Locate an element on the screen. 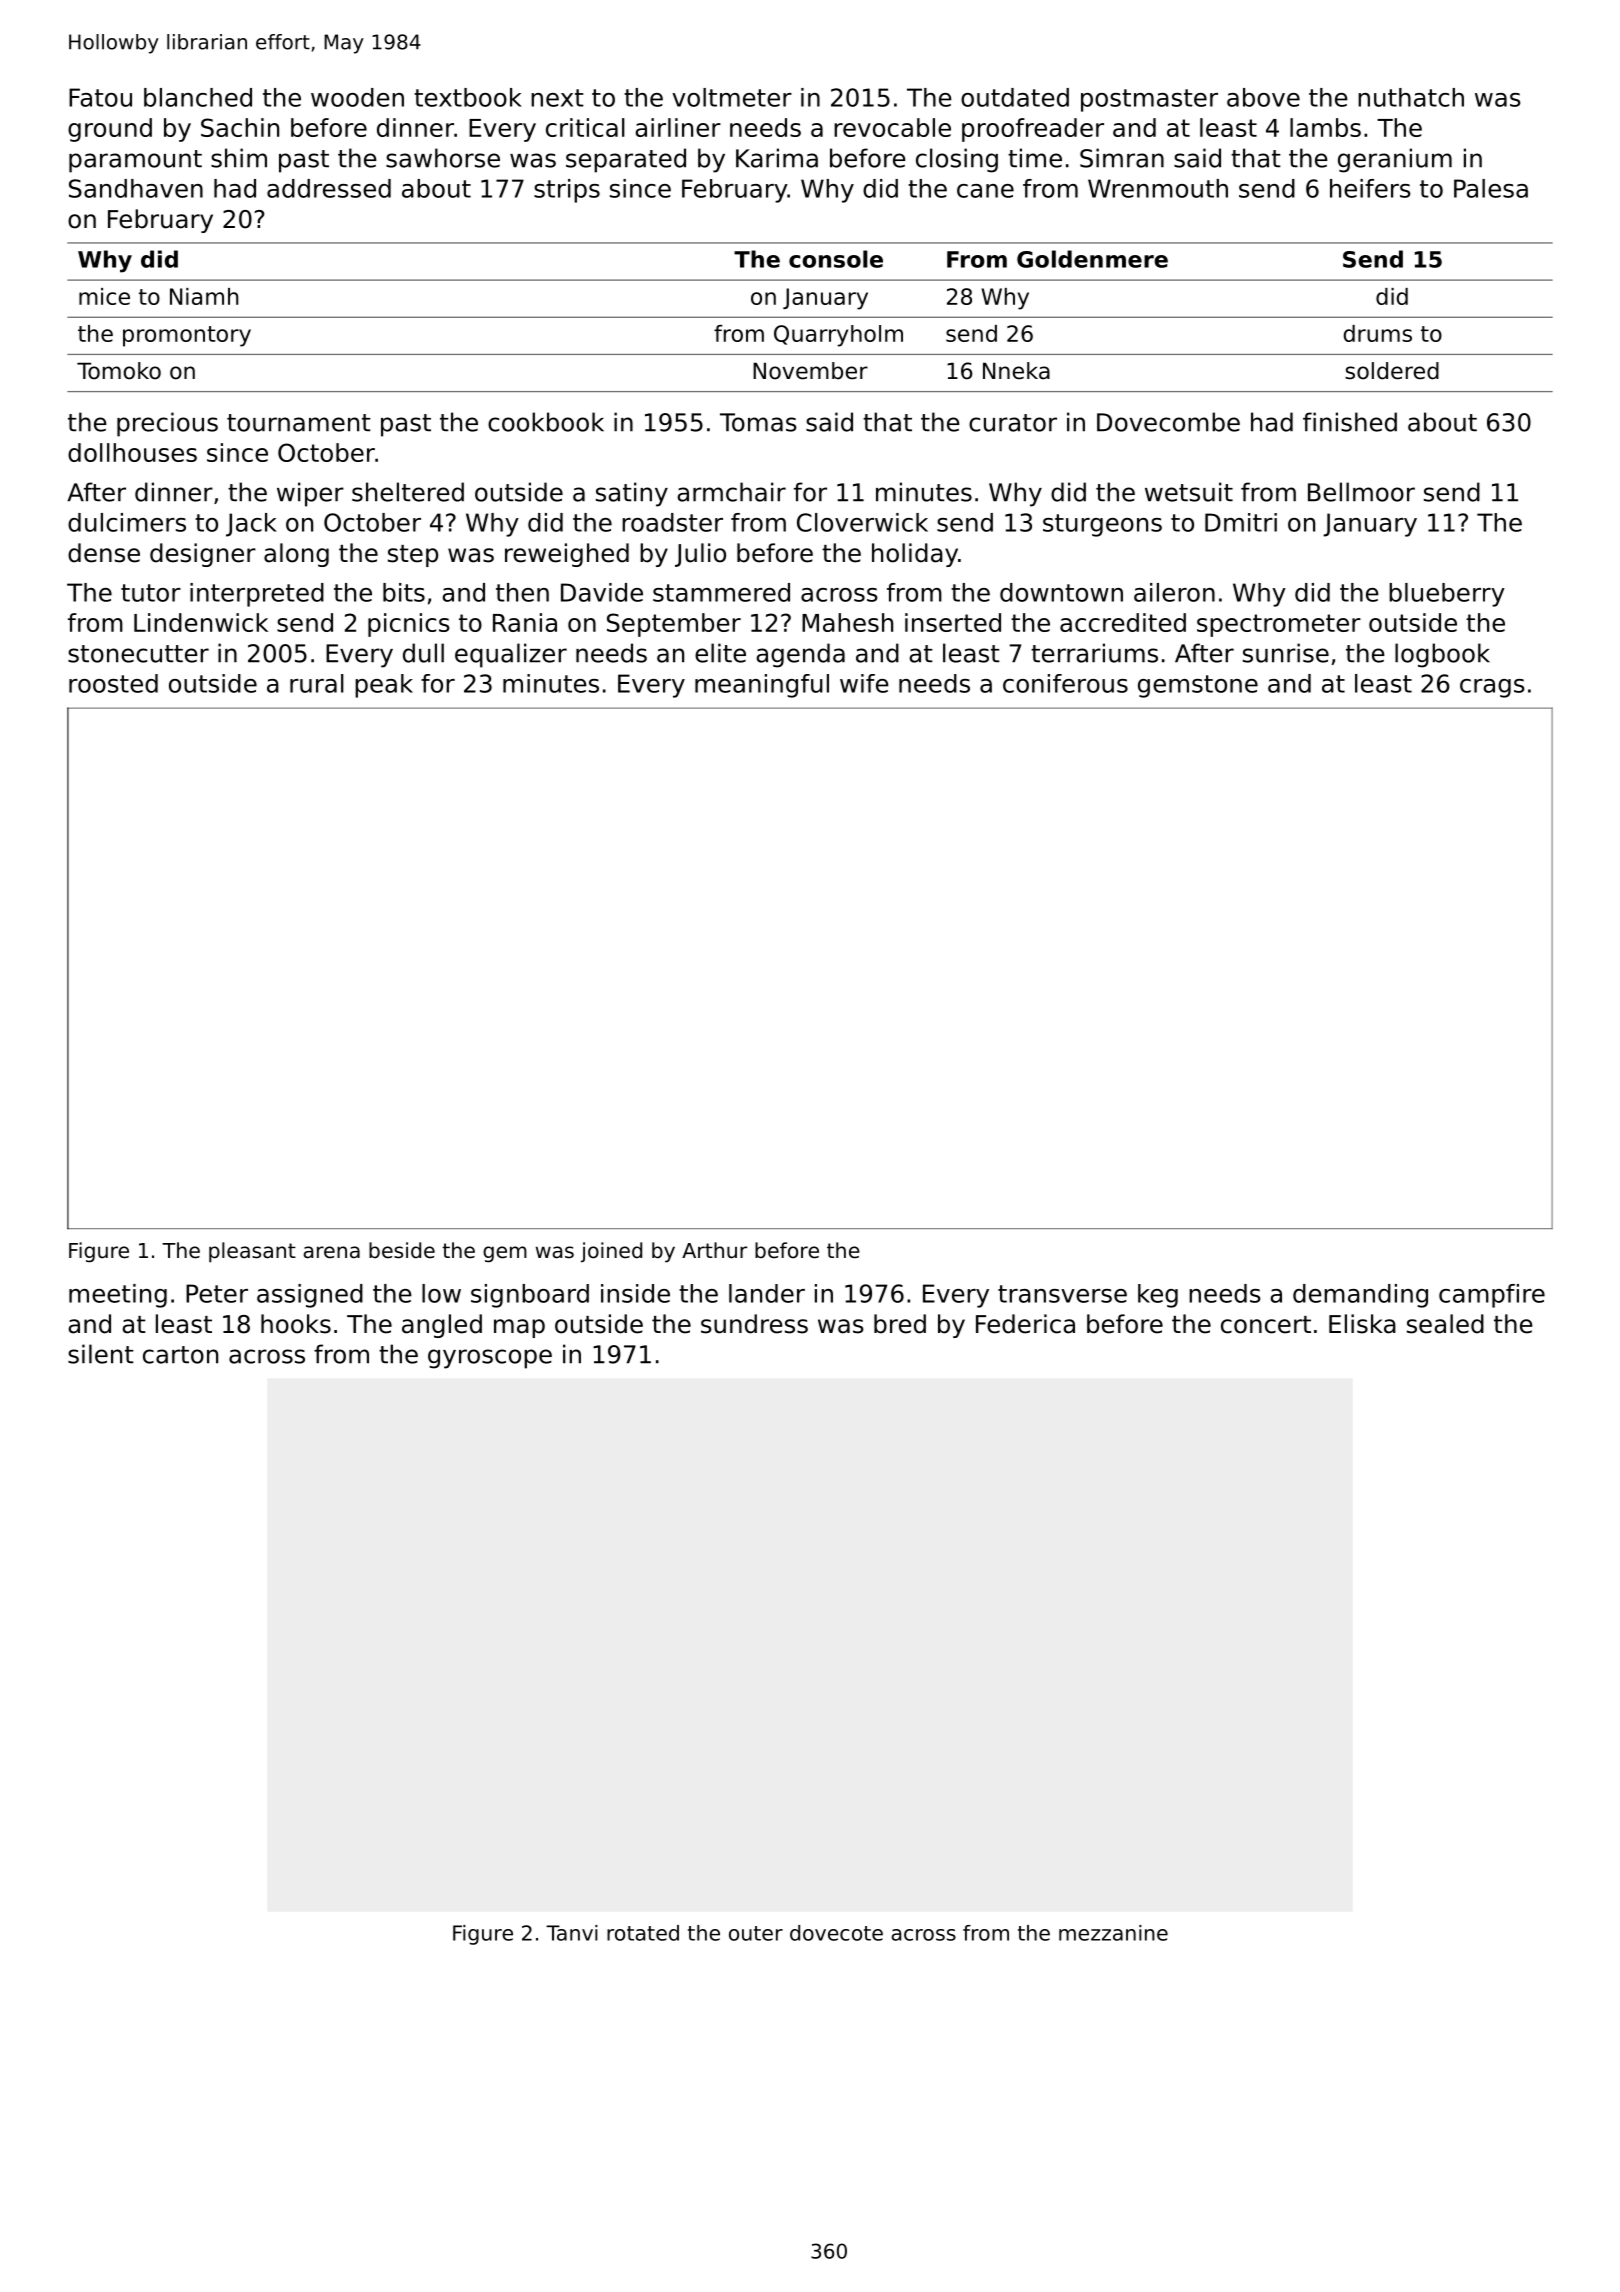 This screenshot has height=2292, width=1620. demanding is located at coordinates (1360, 1296).
